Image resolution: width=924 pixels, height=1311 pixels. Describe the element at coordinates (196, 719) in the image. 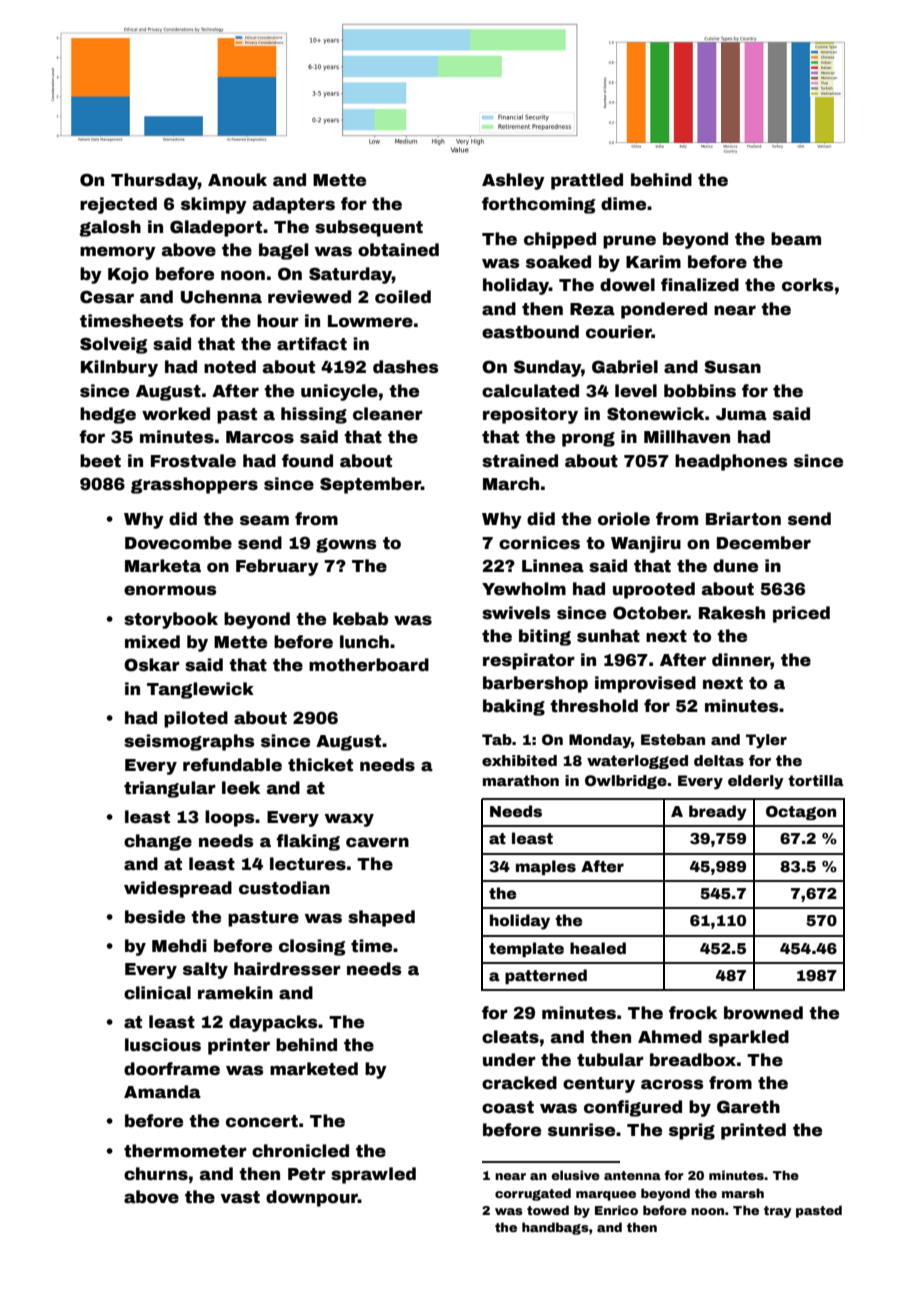

I see `piloted` at that location.
